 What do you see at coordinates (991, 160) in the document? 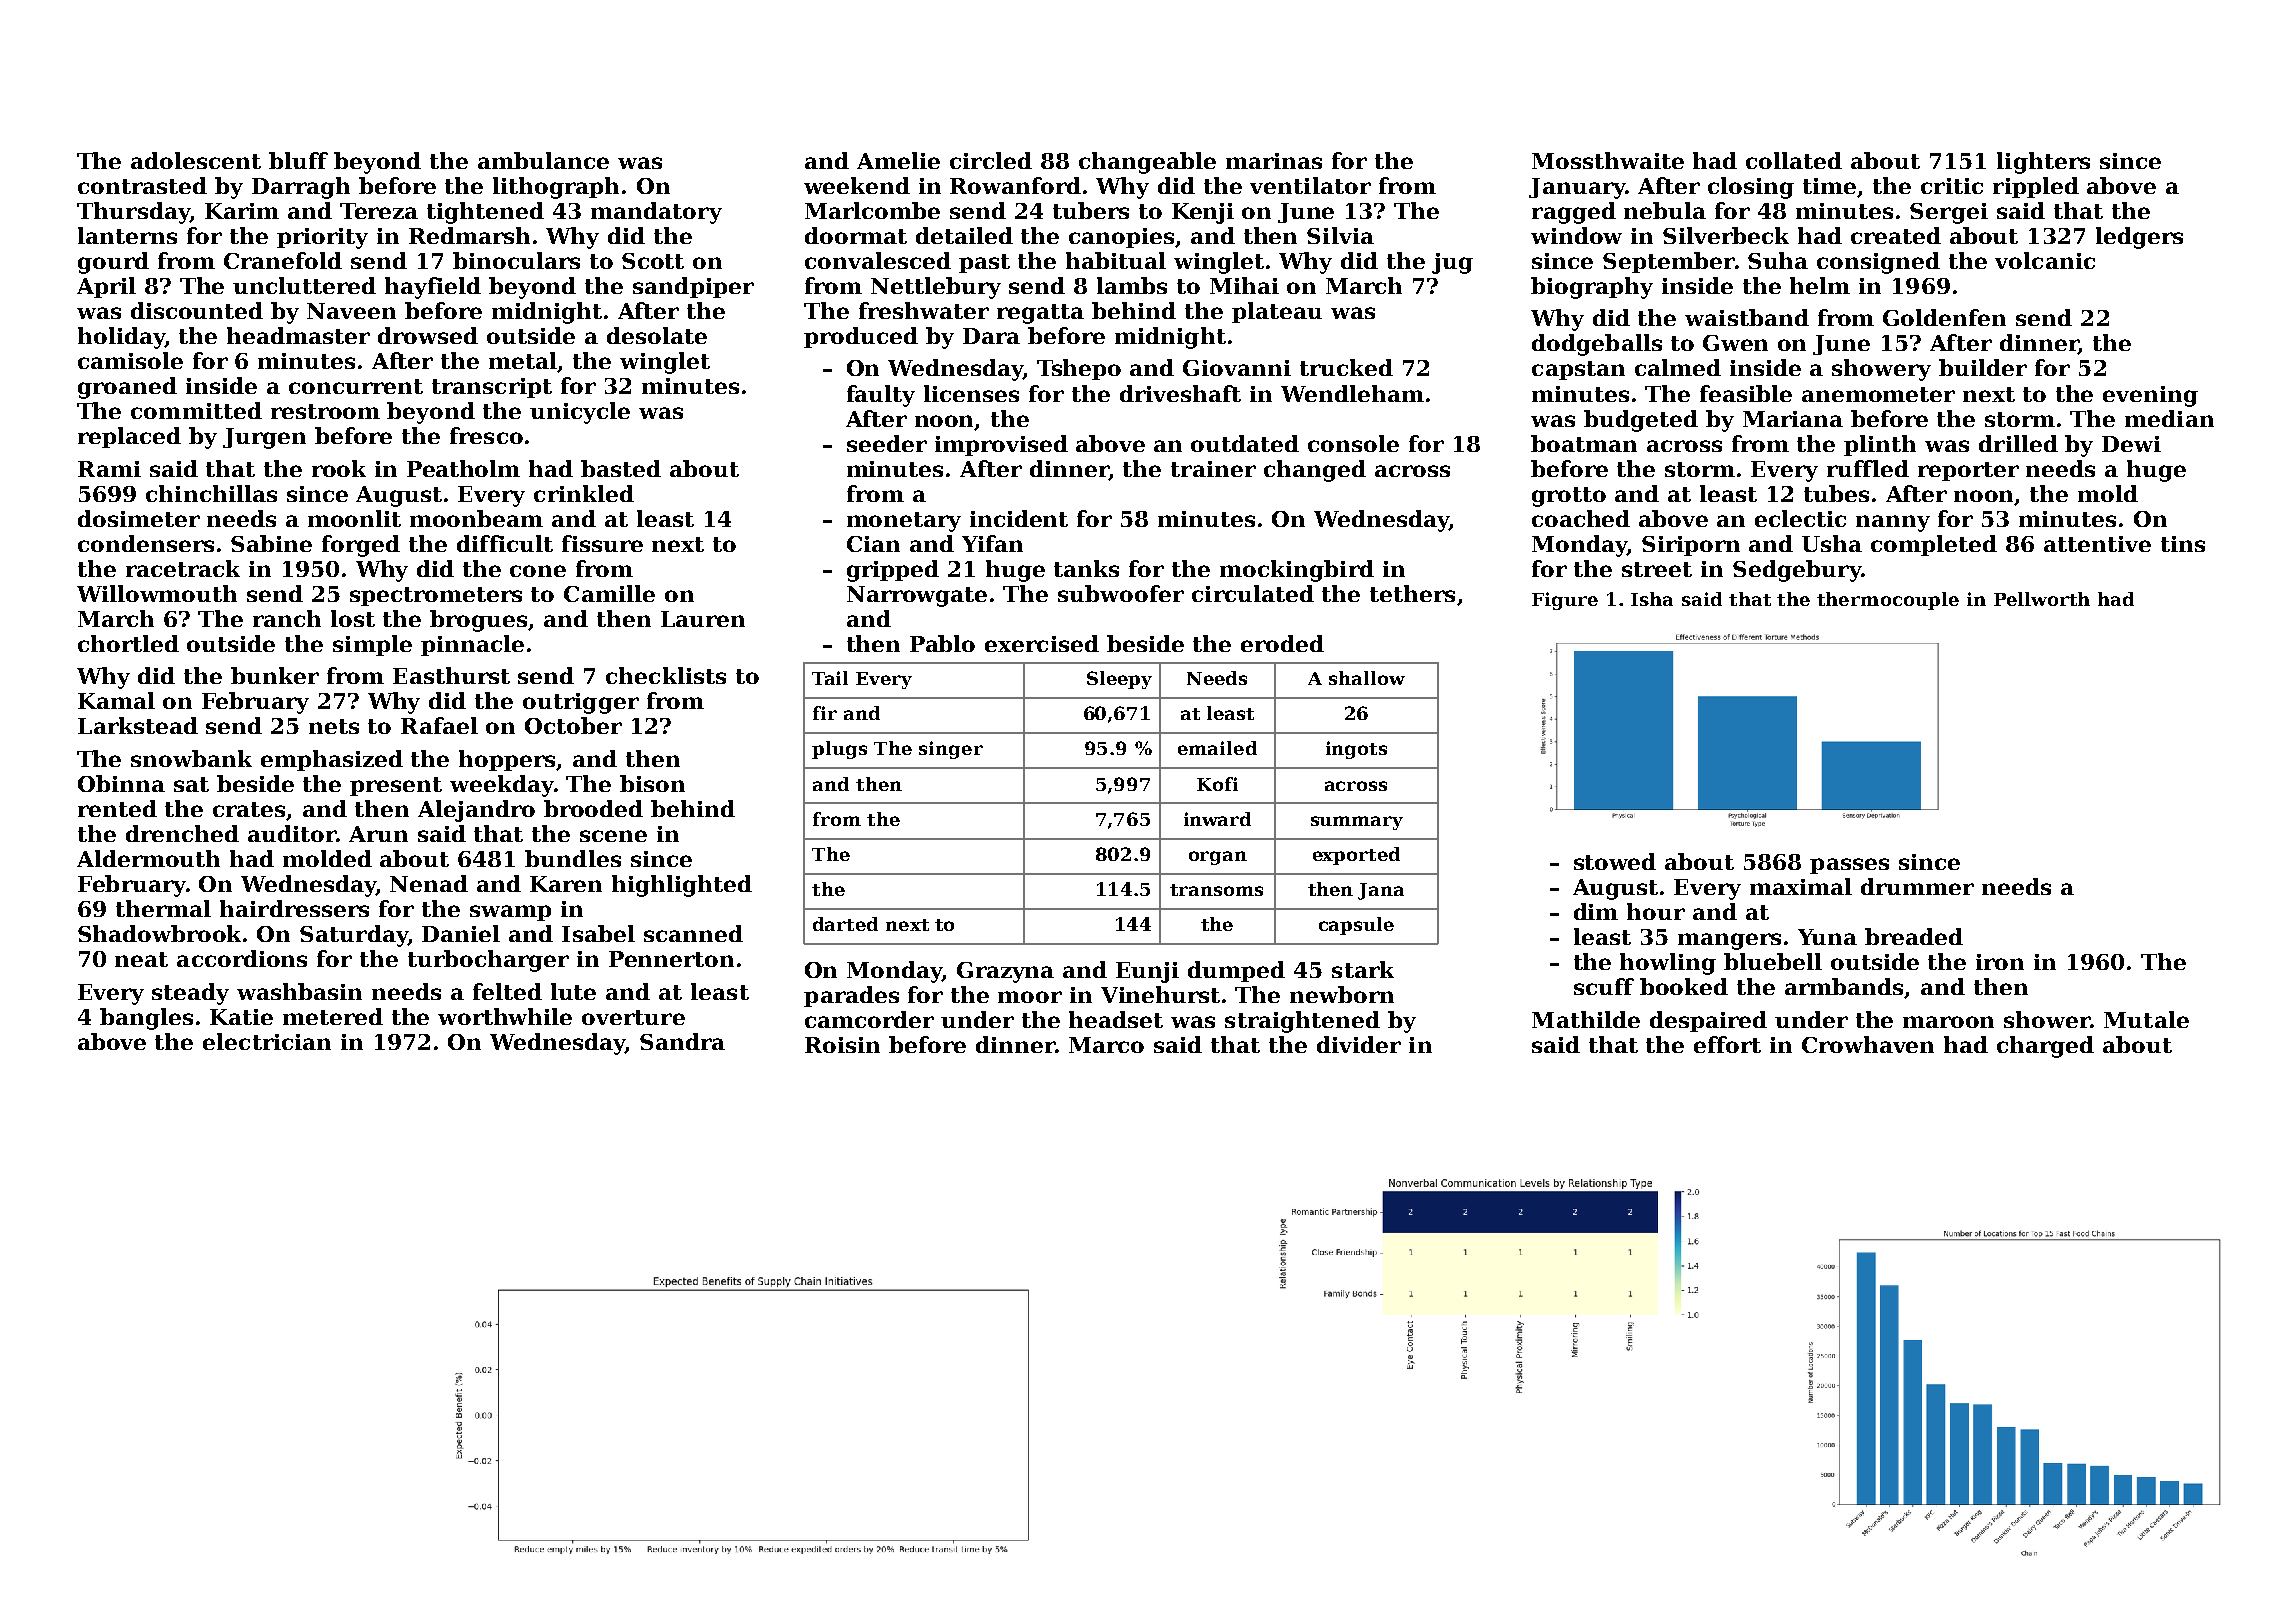
I see `circled` at bounding box center [991, 160].
